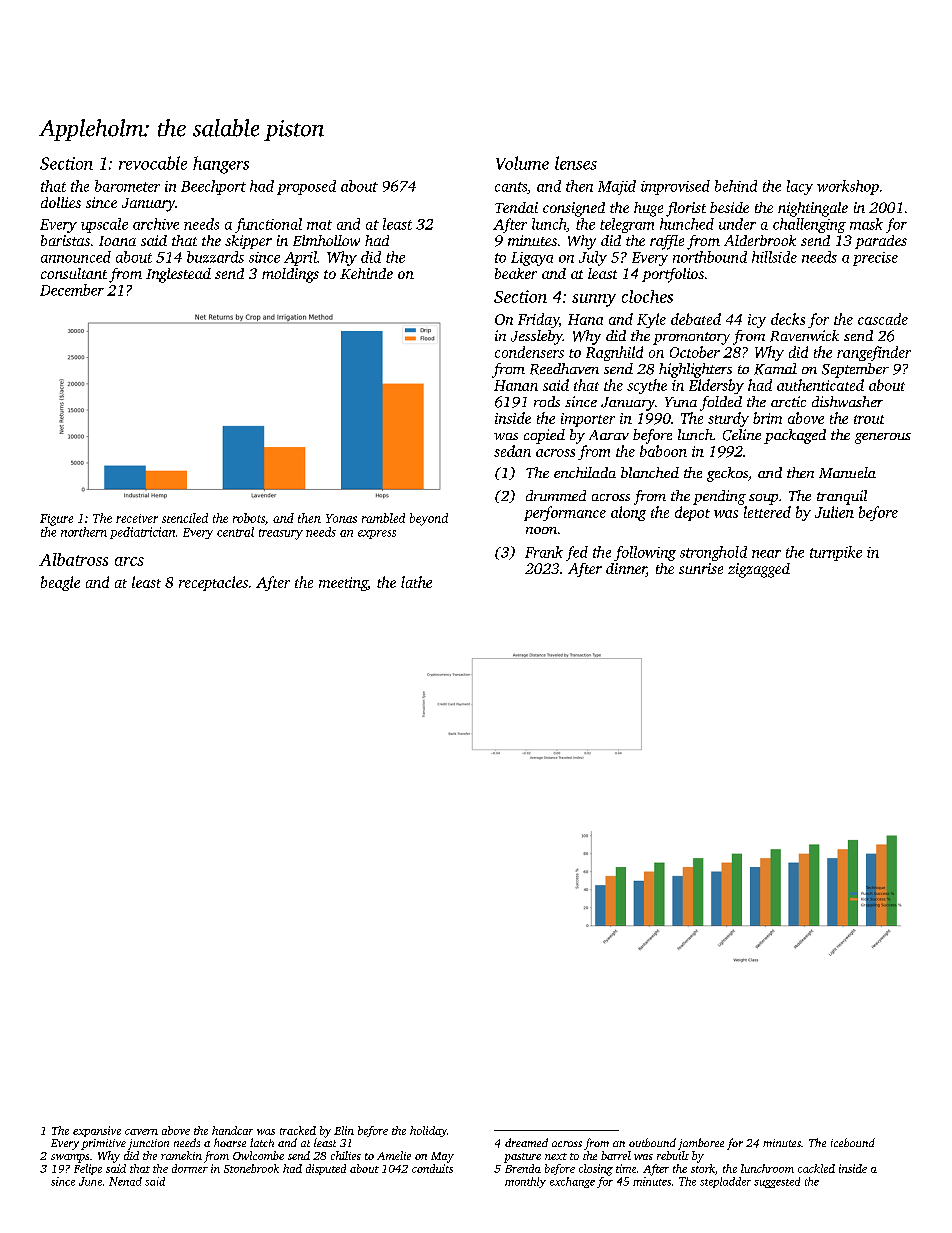 The width and height of the image is (952, 1233). What do you see at coordinates (290, 275) in the image?
I see `moldings` at bounding box center [290, 275].
